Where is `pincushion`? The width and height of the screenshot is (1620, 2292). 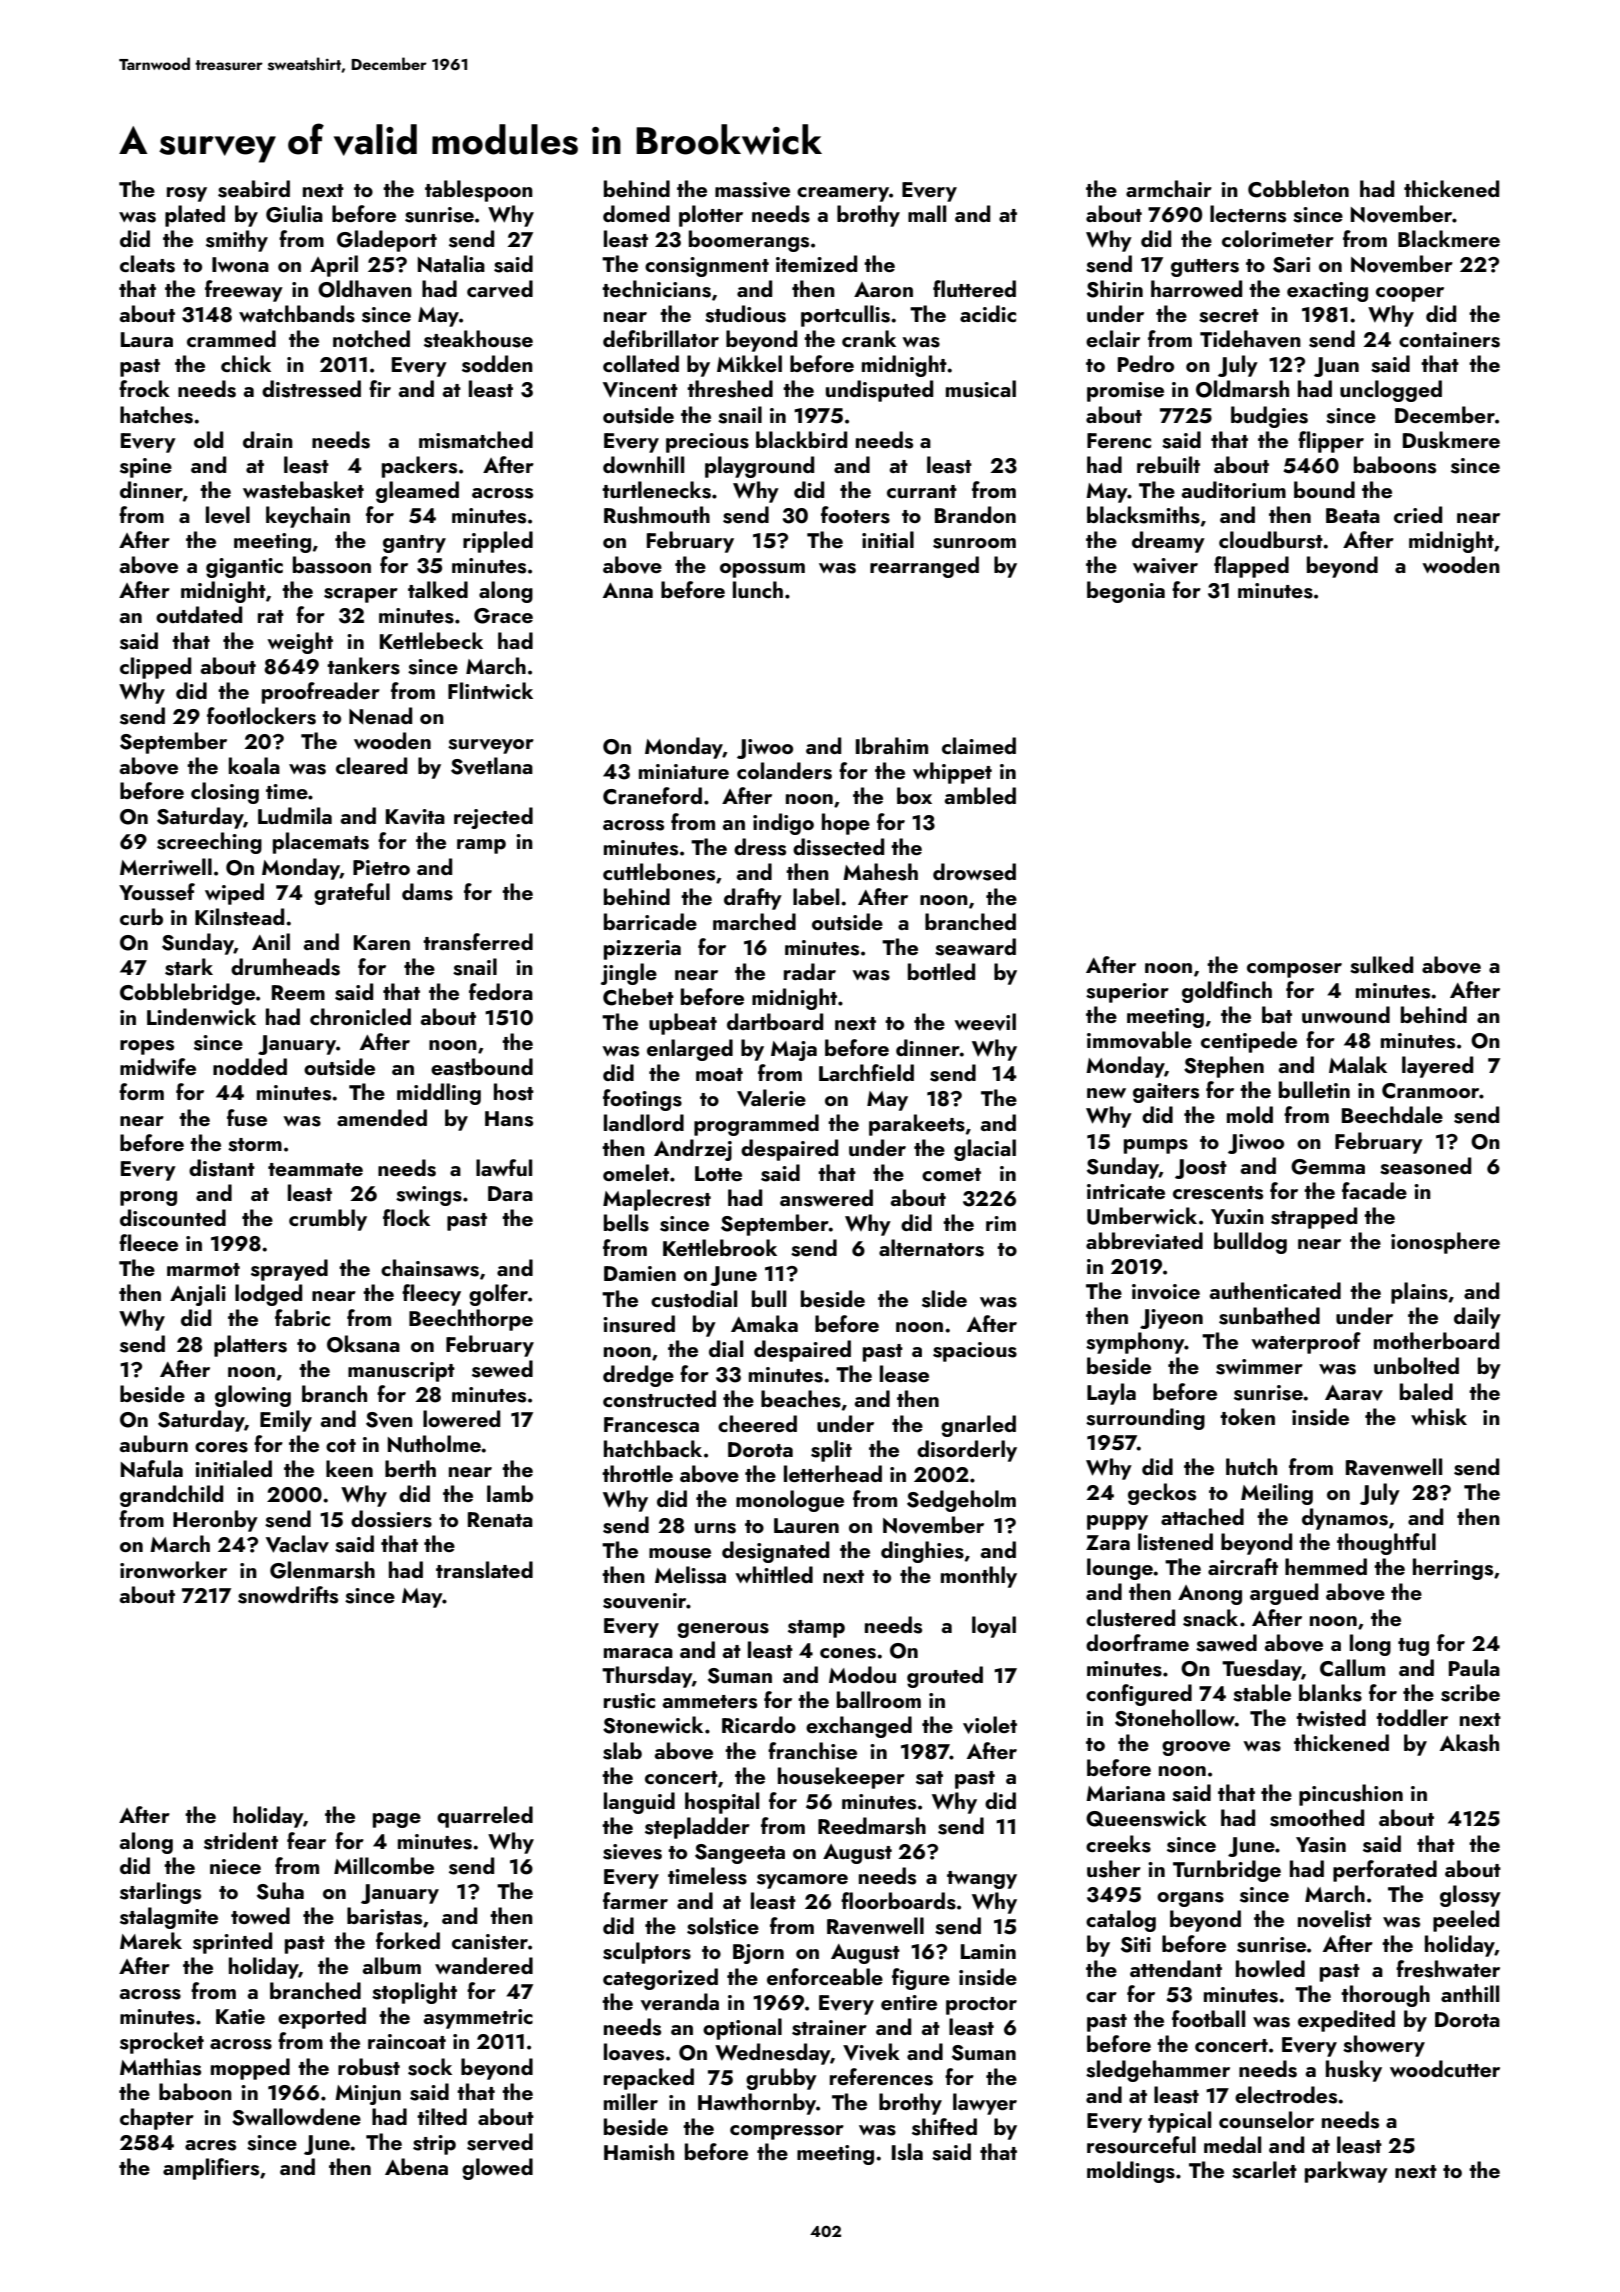 pincushion is located at coordinates (1351, 1795).
